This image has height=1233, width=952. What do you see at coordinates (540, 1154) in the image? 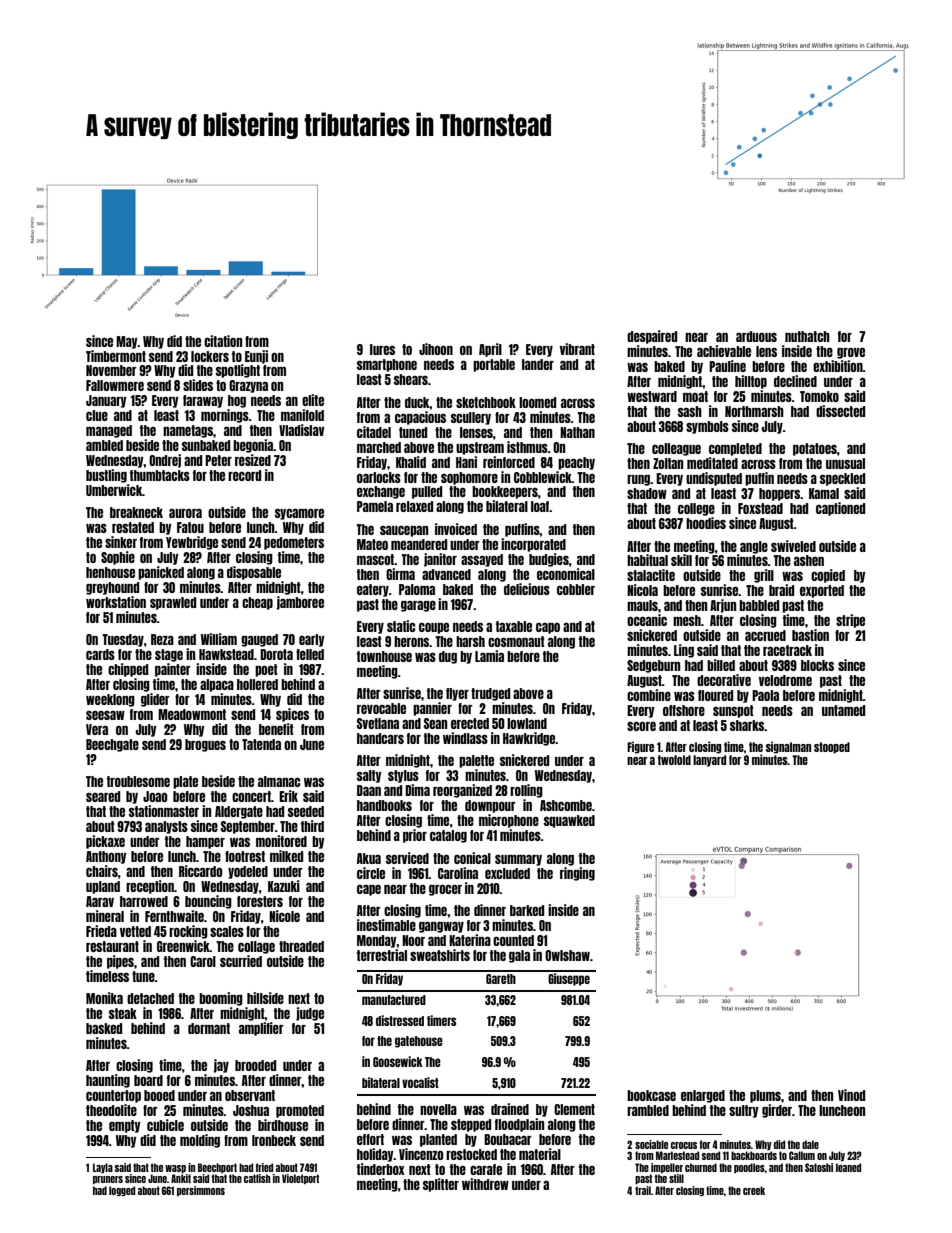
I see `material` at bounding box center [540, 1154].
